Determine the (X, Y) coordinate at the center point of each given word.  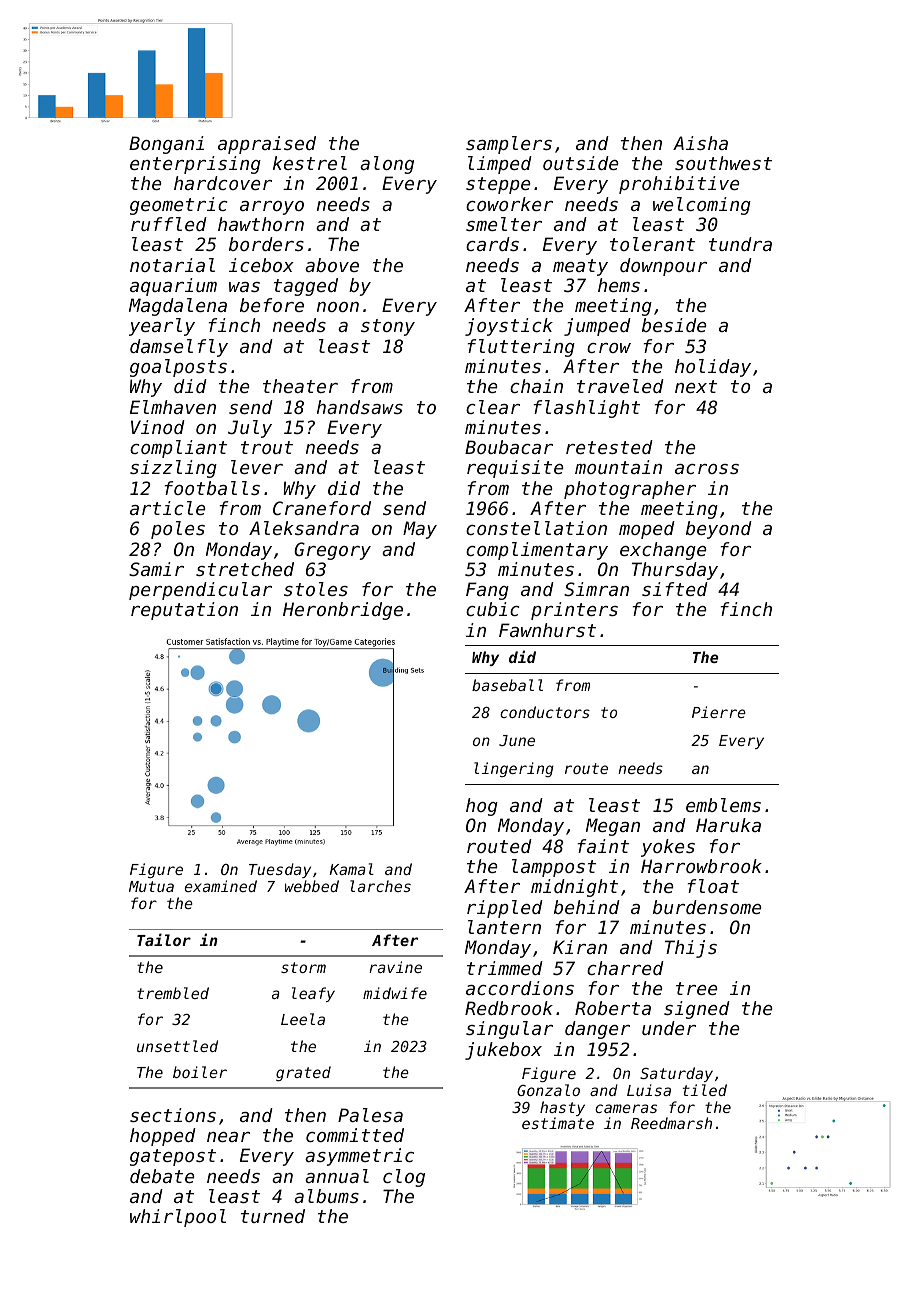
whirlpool (178, 1218)
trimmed (505, 968)
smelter (504, 224)
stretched (245, 569)
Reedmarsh (671, 1123)
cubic (492, 609)
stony (388, 327)
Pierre (719, 712)
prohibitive (679, 185)
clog (404, 1178)
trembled (173, 993)
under (669, 1028)
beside (674, 325)
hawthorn (261, 224)
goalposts (178, 368)
